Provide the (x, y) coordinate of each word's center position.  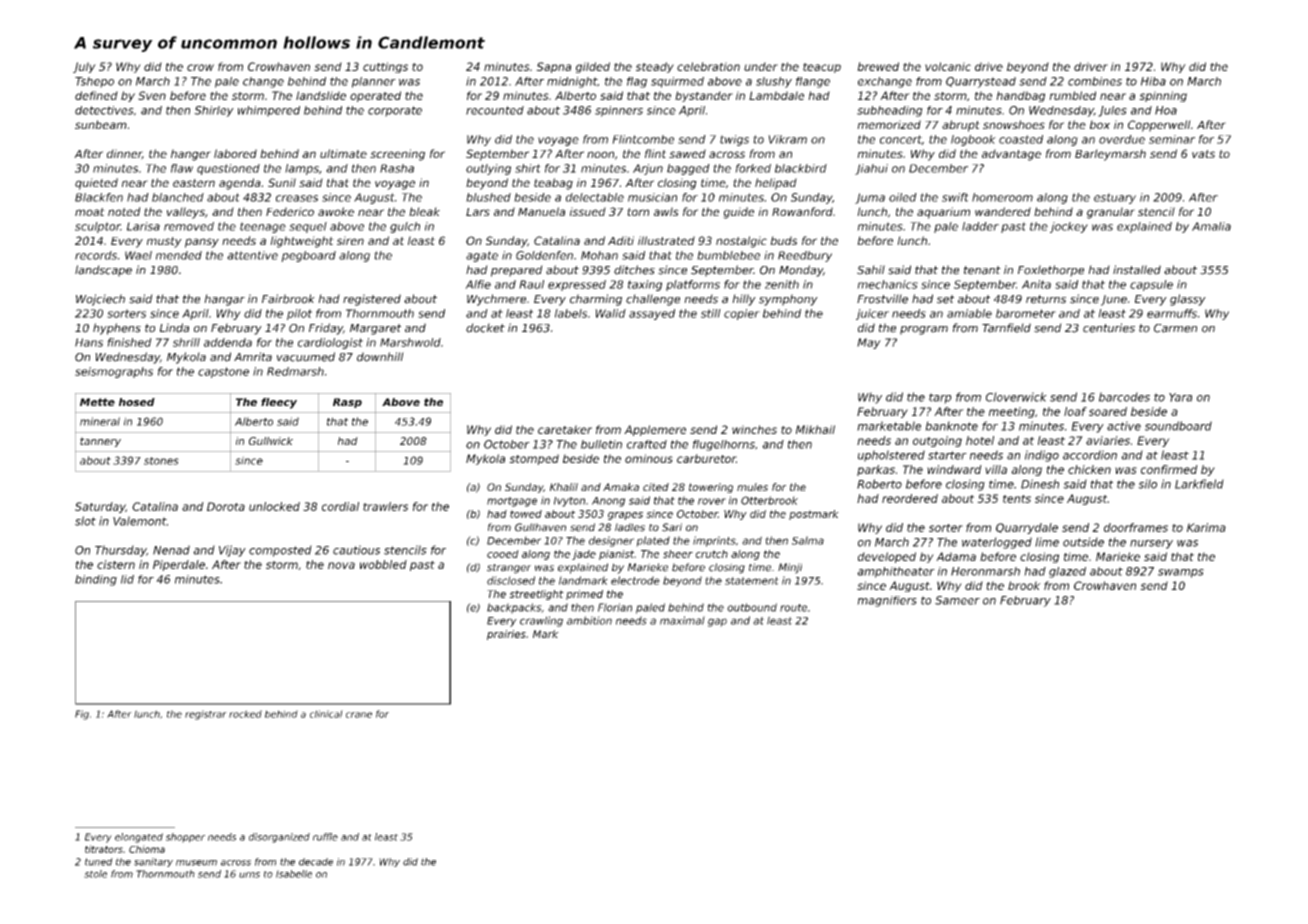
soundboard (1178, 426)
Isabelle (294, 874)
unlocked (274, 506)
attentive (252, 255)
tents (1017, 499)
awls (666, 211)
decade (316, 862)
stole (95, 874)
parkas (876, 470)
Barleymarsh (1110, 155)
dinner (124, 154)
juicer (872, 314)
